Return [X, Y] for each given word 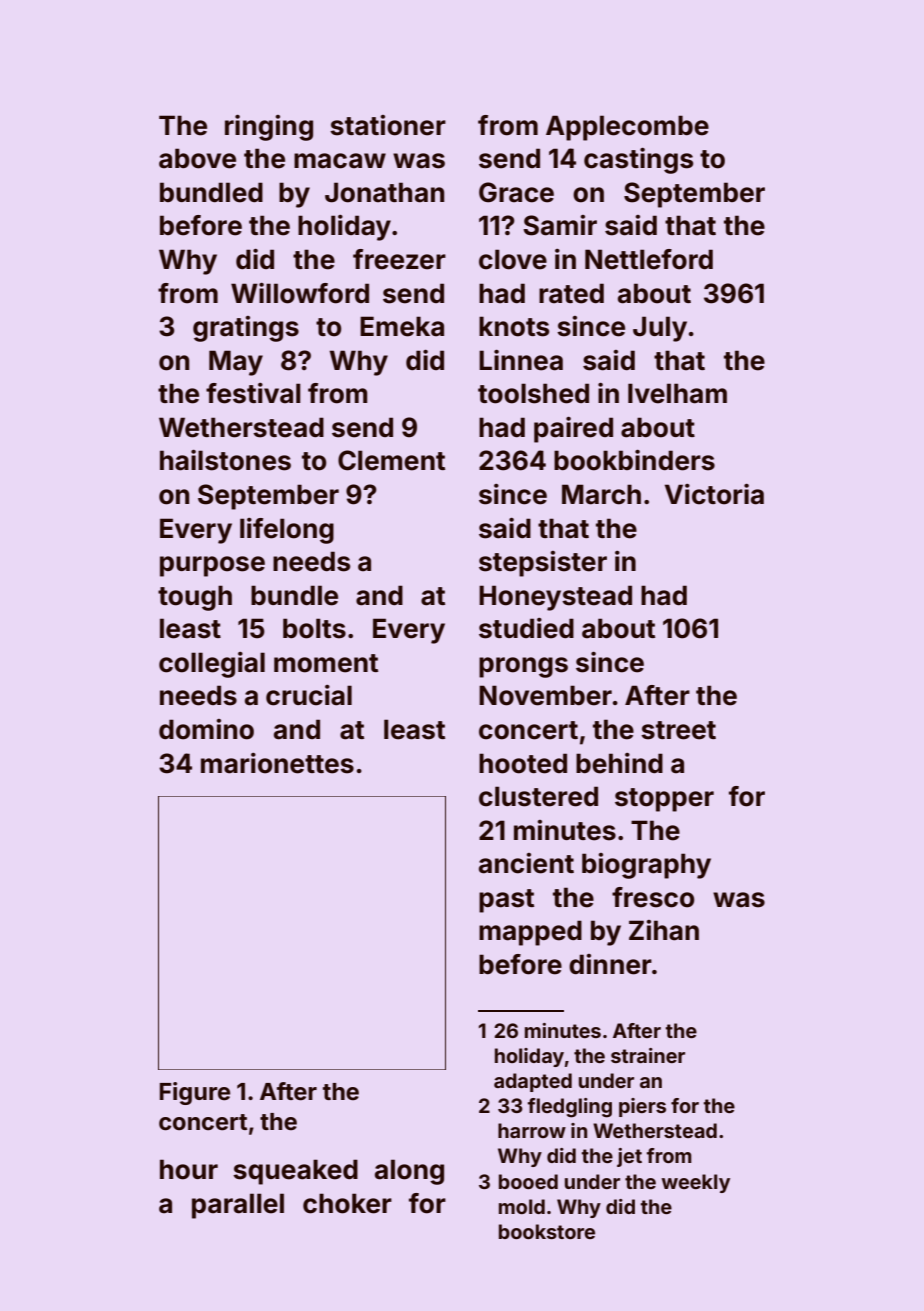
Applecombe [627, 128]
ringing [269, 128]
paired [573, 430]
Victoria [714, 494]
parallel [238, 1206]
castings [638, 161]
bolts [314, 628]
